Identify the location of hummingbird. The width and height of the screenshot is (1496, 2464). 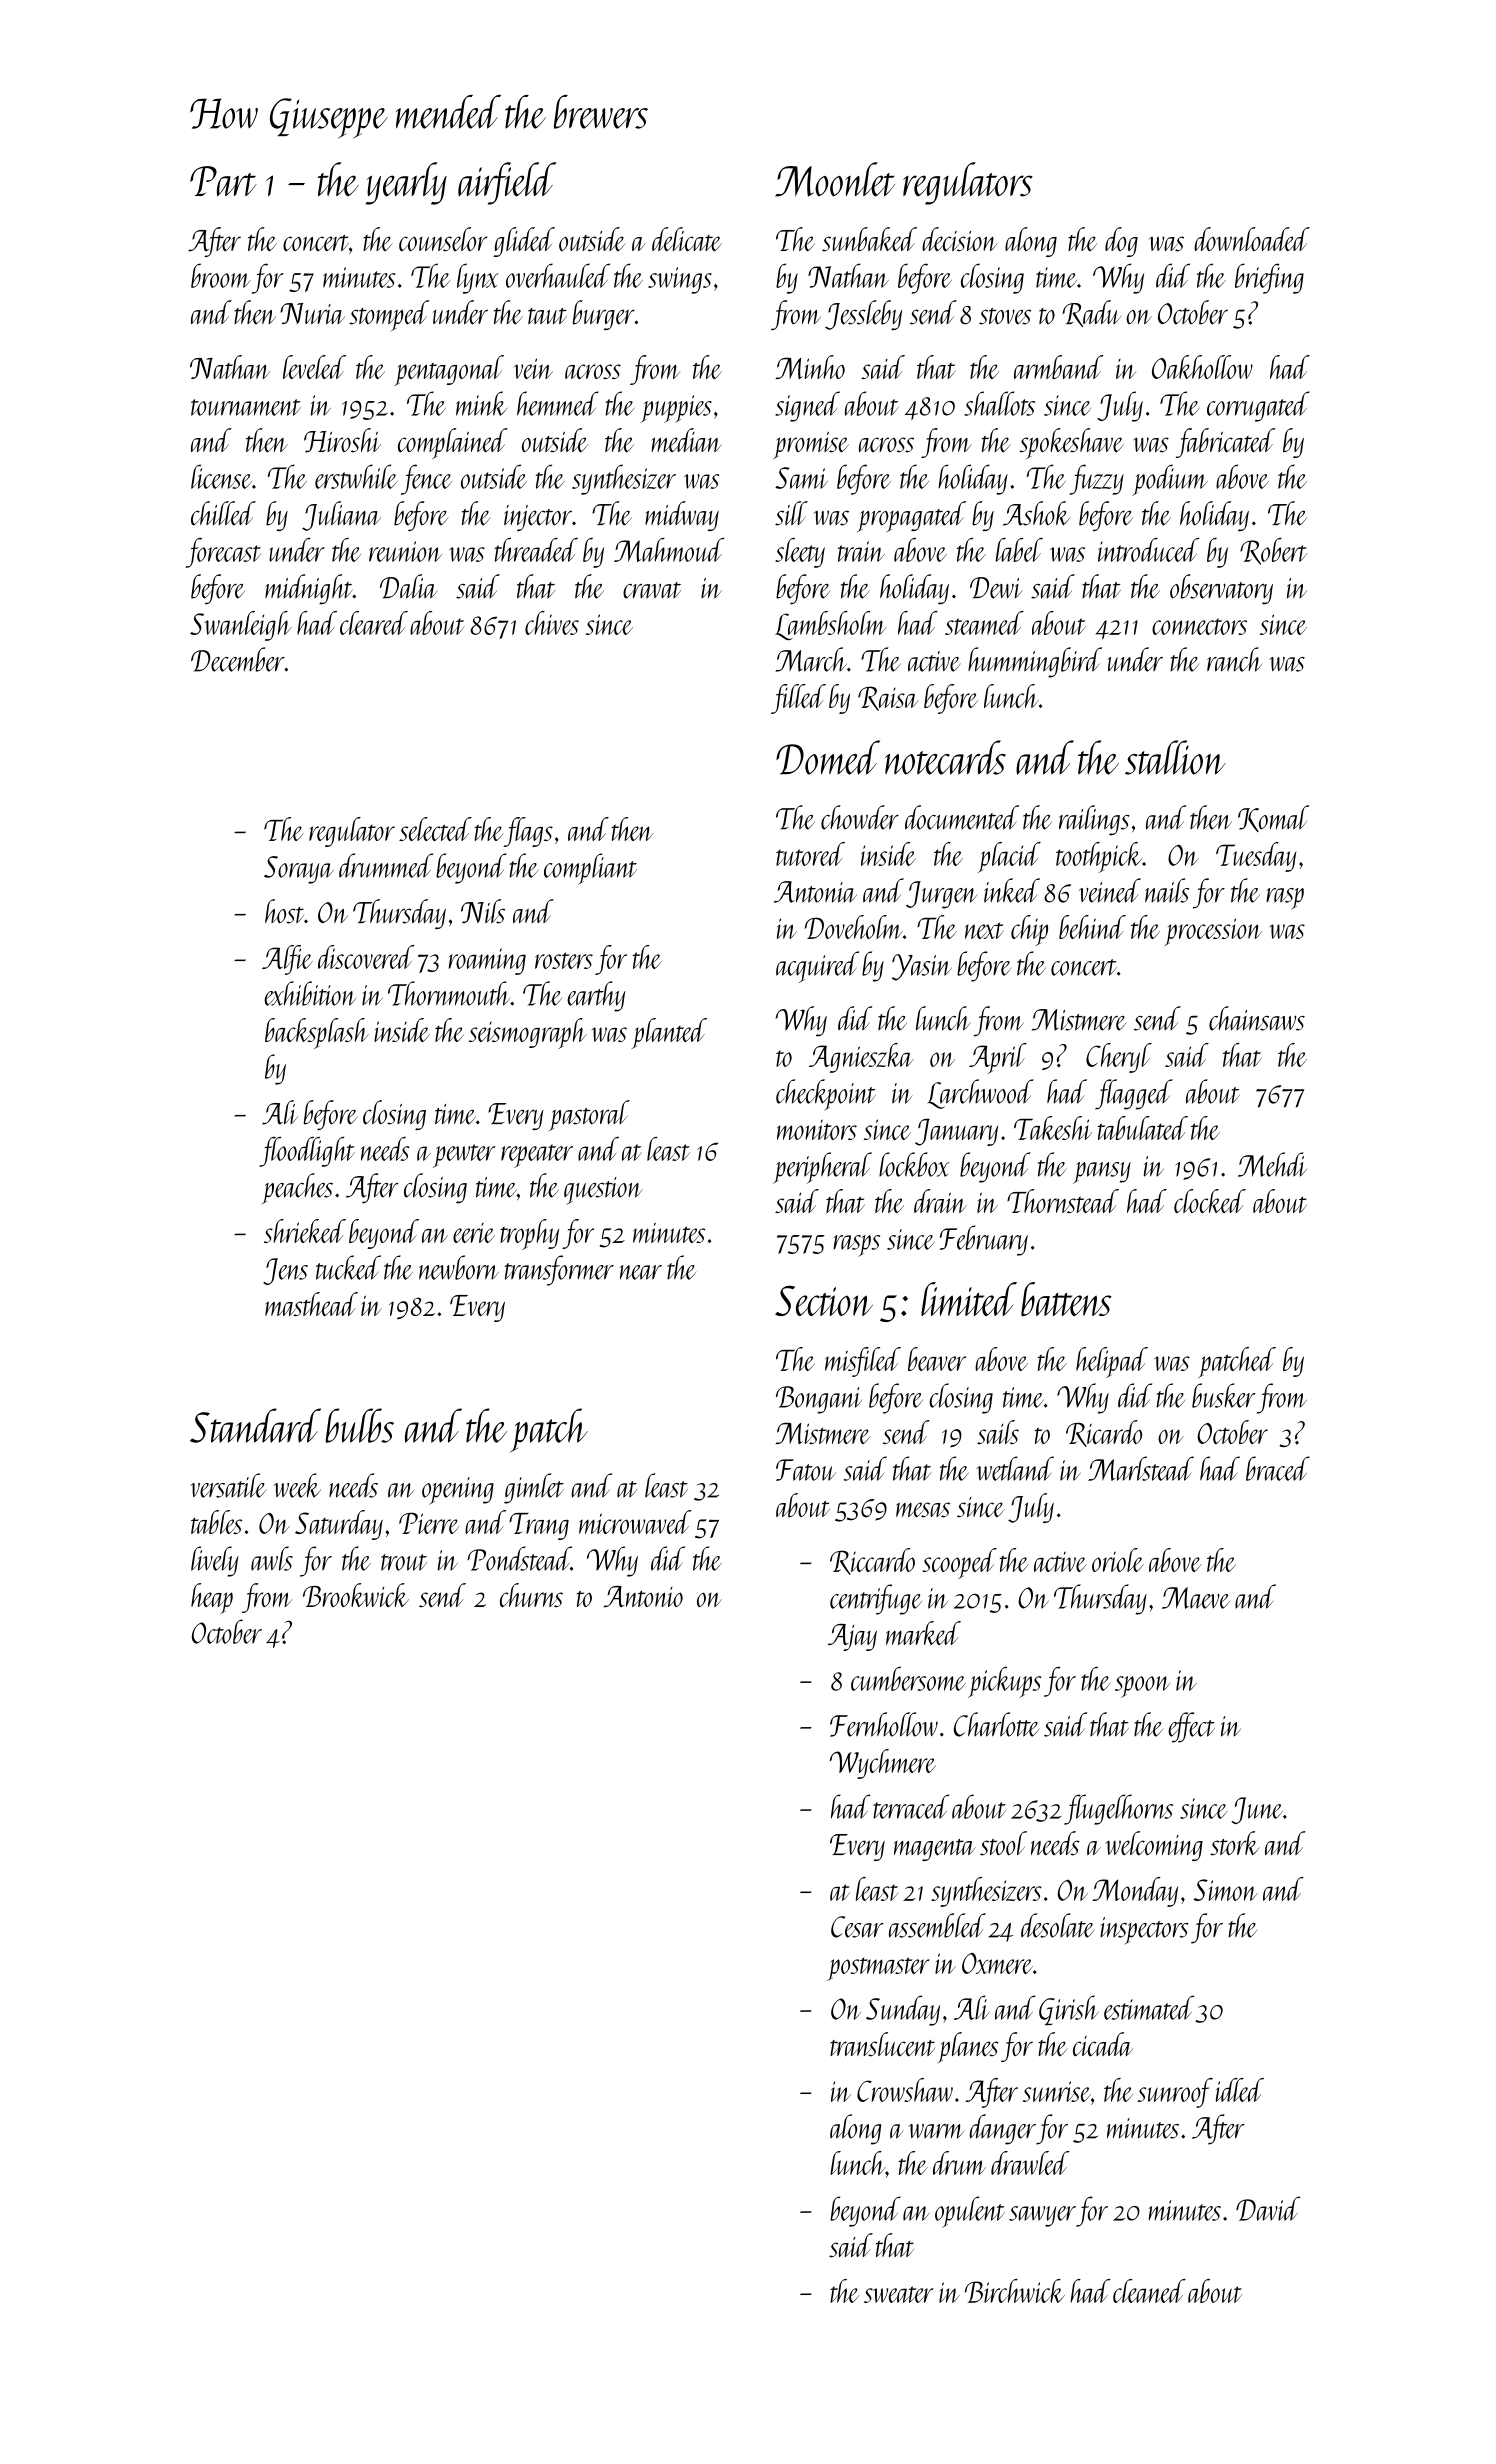
(1035, 662).
